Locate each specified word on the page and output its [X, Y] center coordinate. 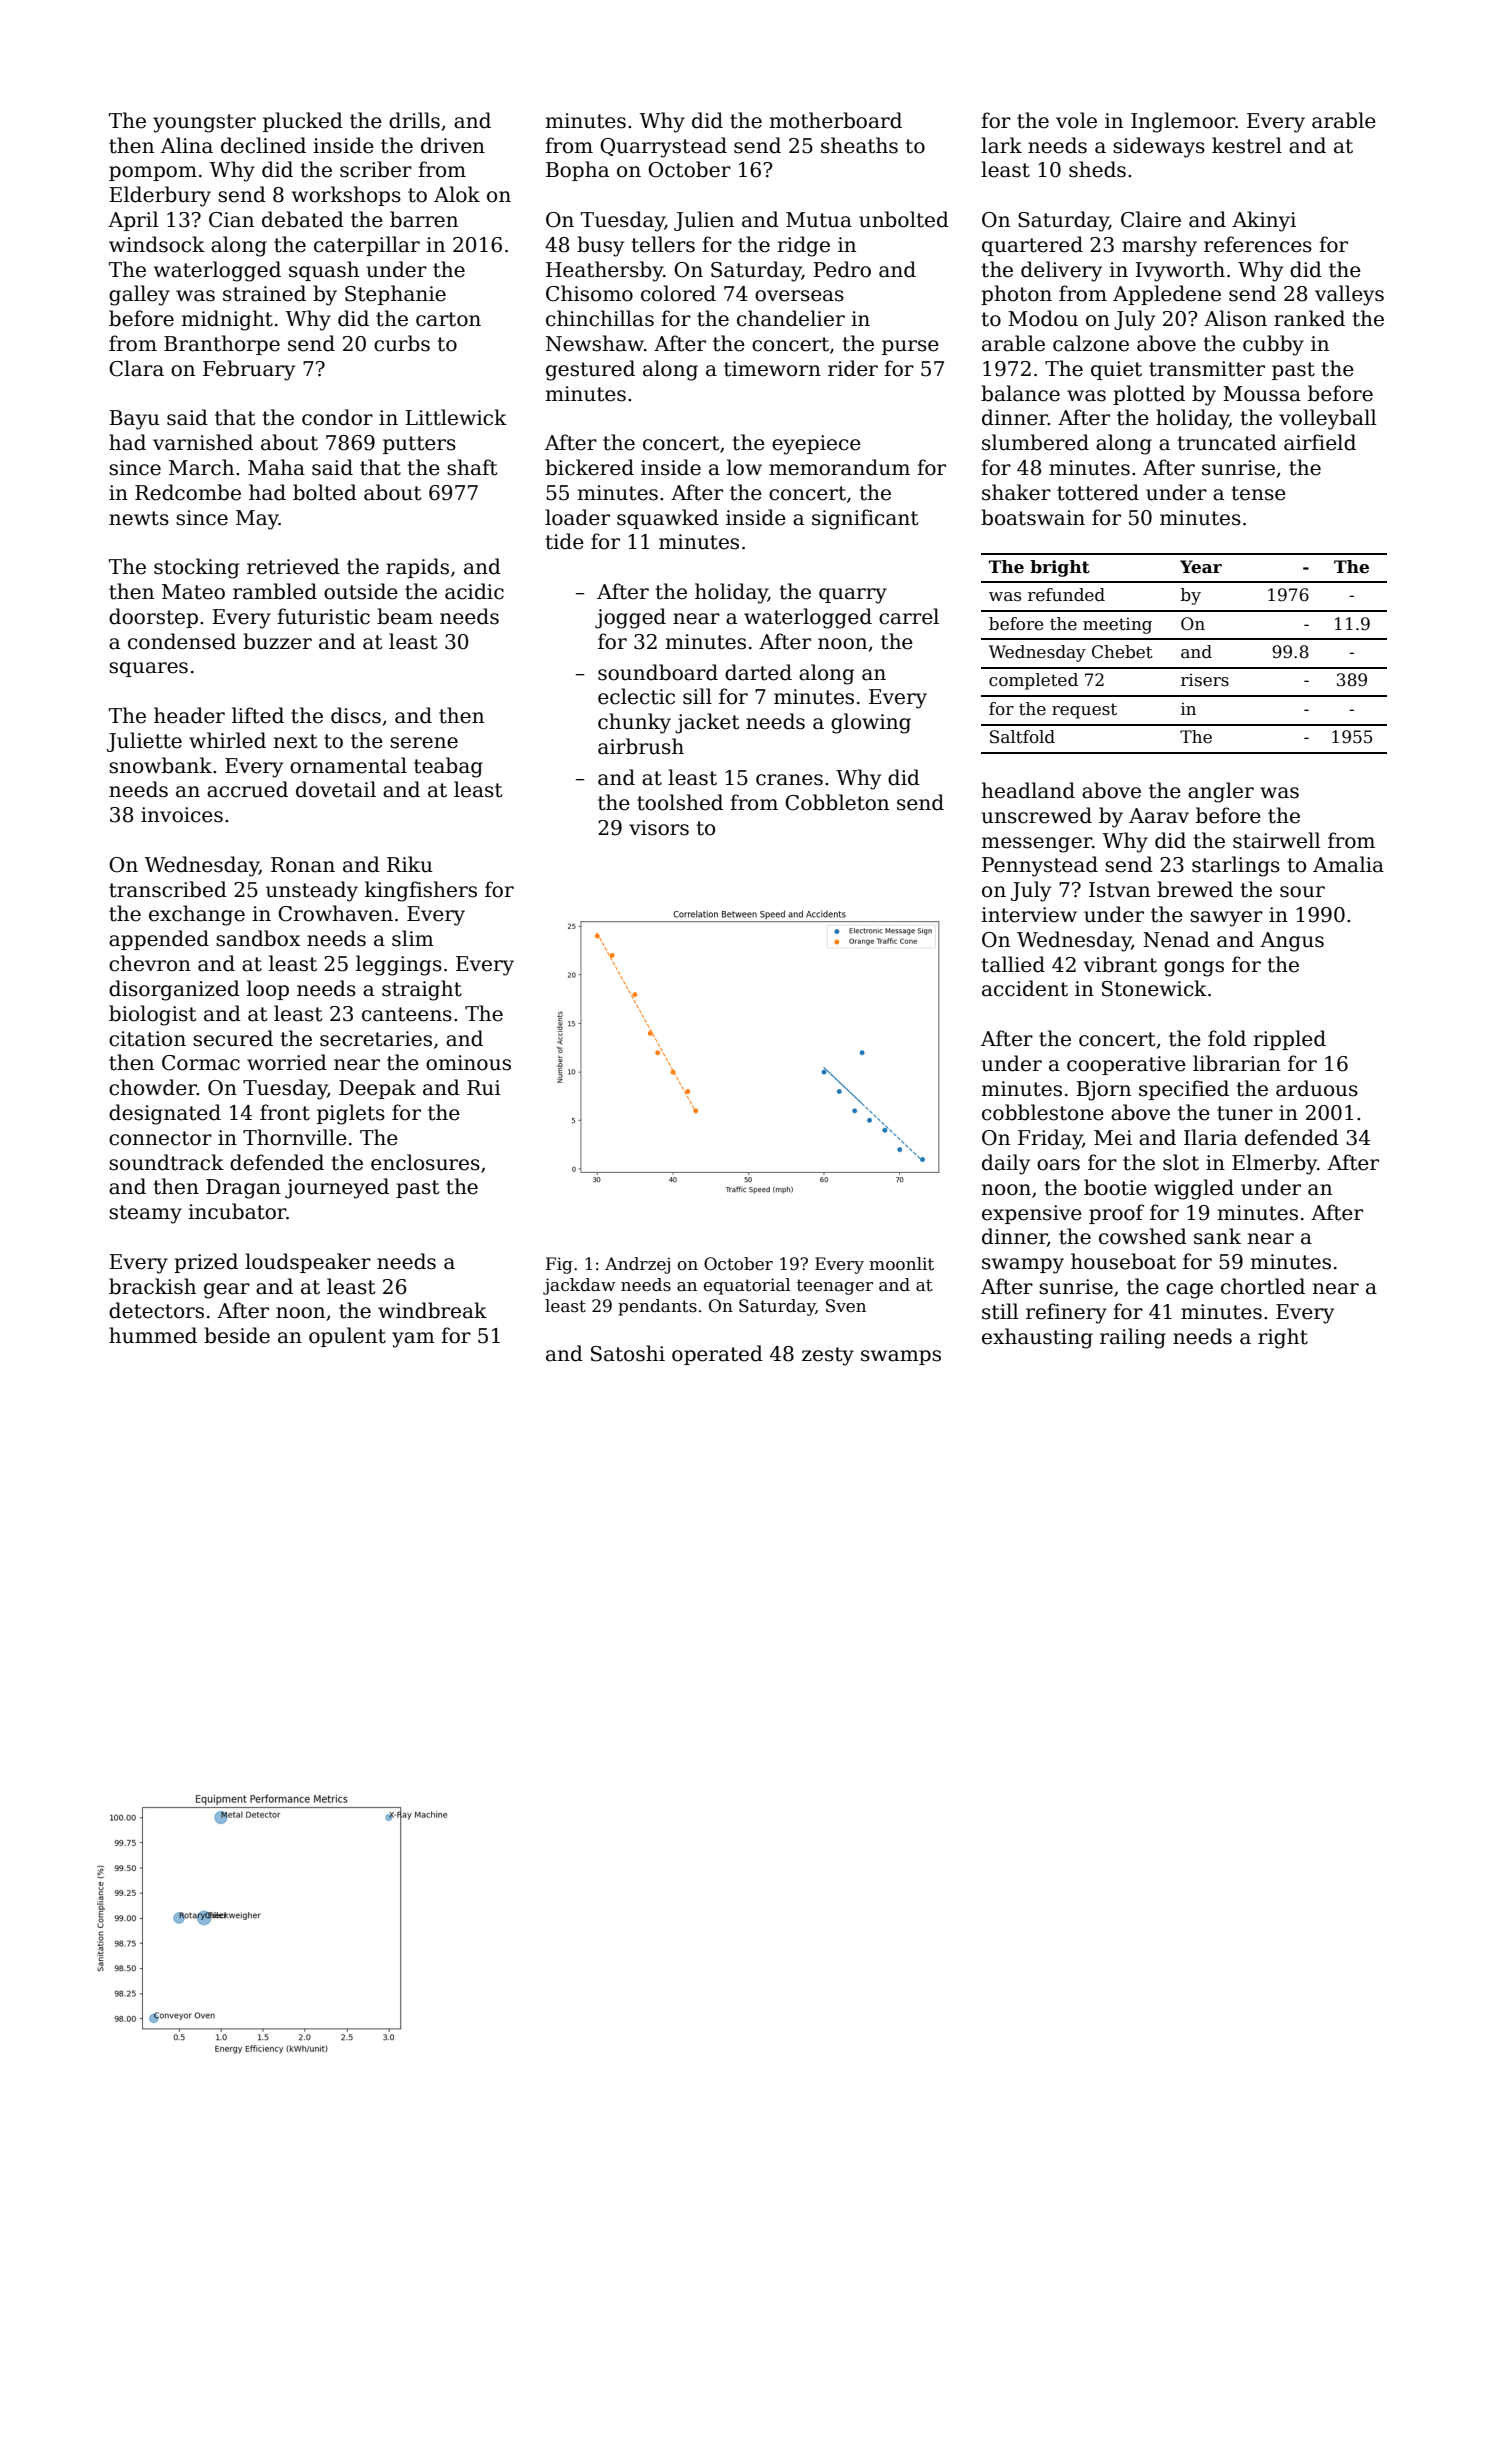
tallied [1013, 964]
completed [1033, 681]
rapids [417, 568]
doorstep [153, 618]
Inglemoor [1183, 122]
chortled [1263, 1286]
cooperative [1126, 1065]
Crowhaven [335, 913]
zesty [828, 1356]
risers [1205, 680]
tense [1258, 493]
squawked [668, 519]
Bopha [577, 171]
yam [413, 1340]
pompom [153, 173]
